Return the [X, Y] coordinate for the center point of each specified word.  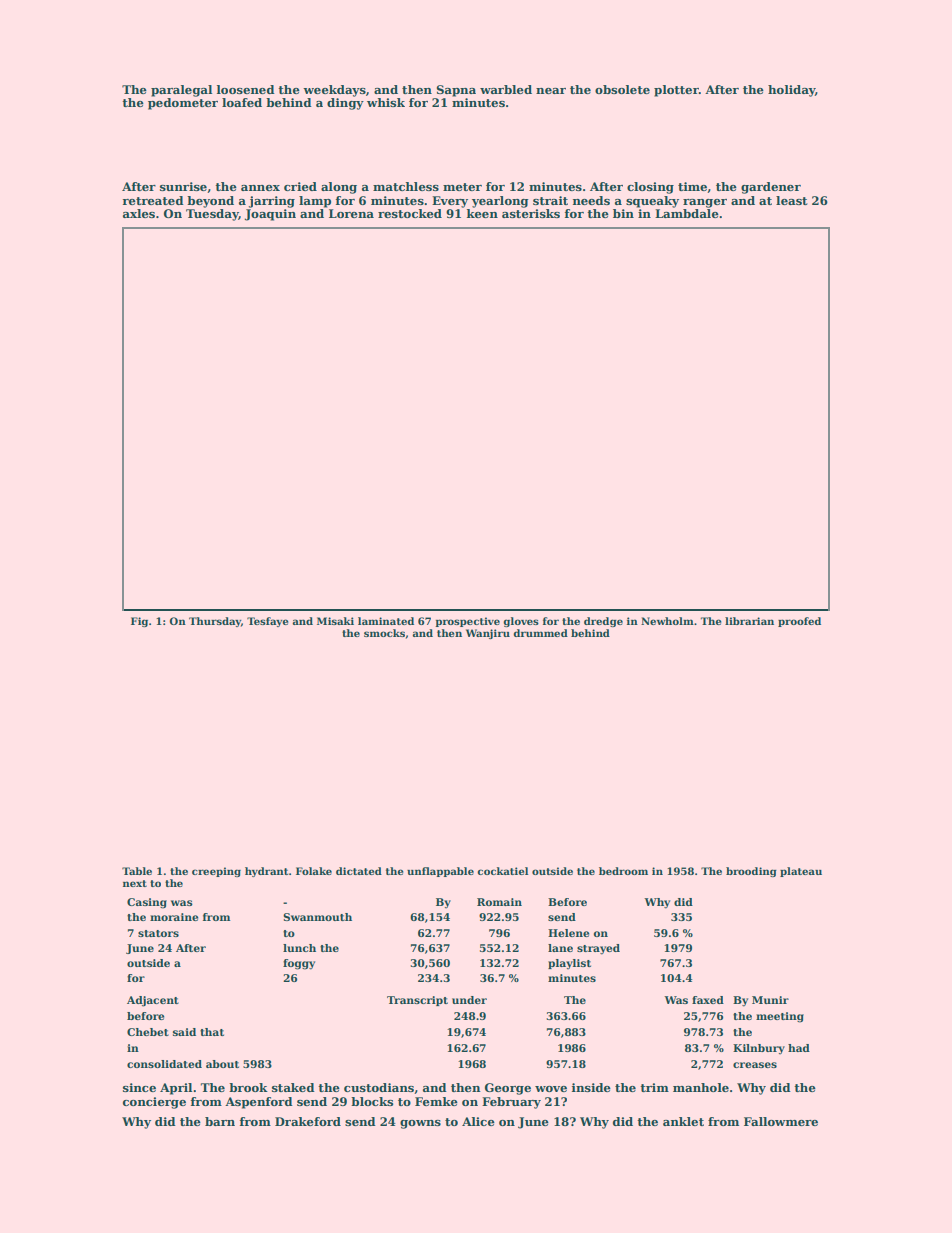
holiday [791, 91]
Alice [478, 1121]
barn [220, 1121]
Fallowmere [781, 1121]
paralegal [181, 91]
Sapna [456, 91]
